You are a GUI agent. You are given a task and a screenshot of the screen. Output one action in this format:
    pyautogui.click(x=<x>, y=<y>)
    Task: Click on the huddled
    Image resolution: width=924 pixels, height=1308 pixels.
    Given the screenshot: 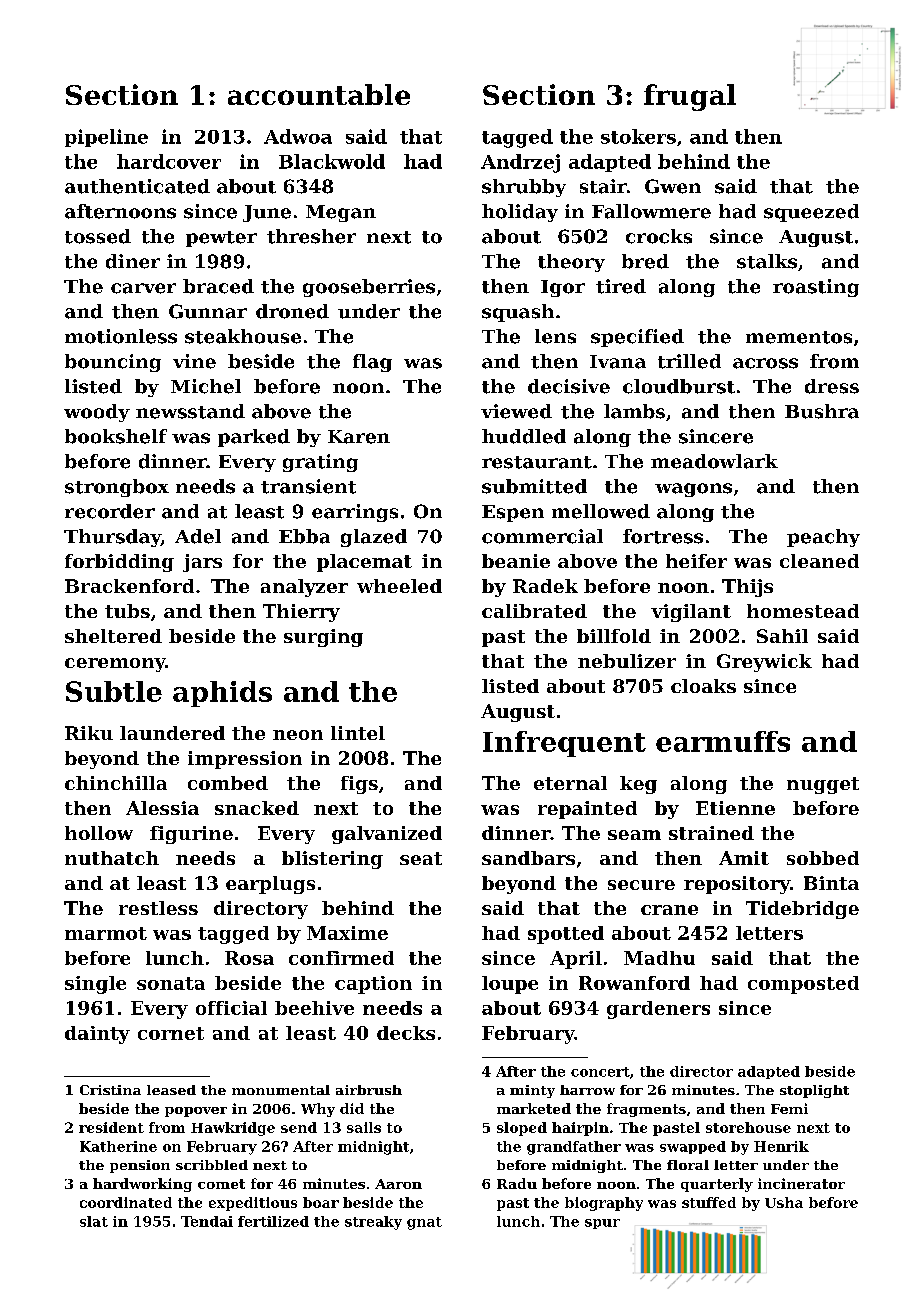 What is the action you would take?
    pyautogui.click(x=524, y=436)
